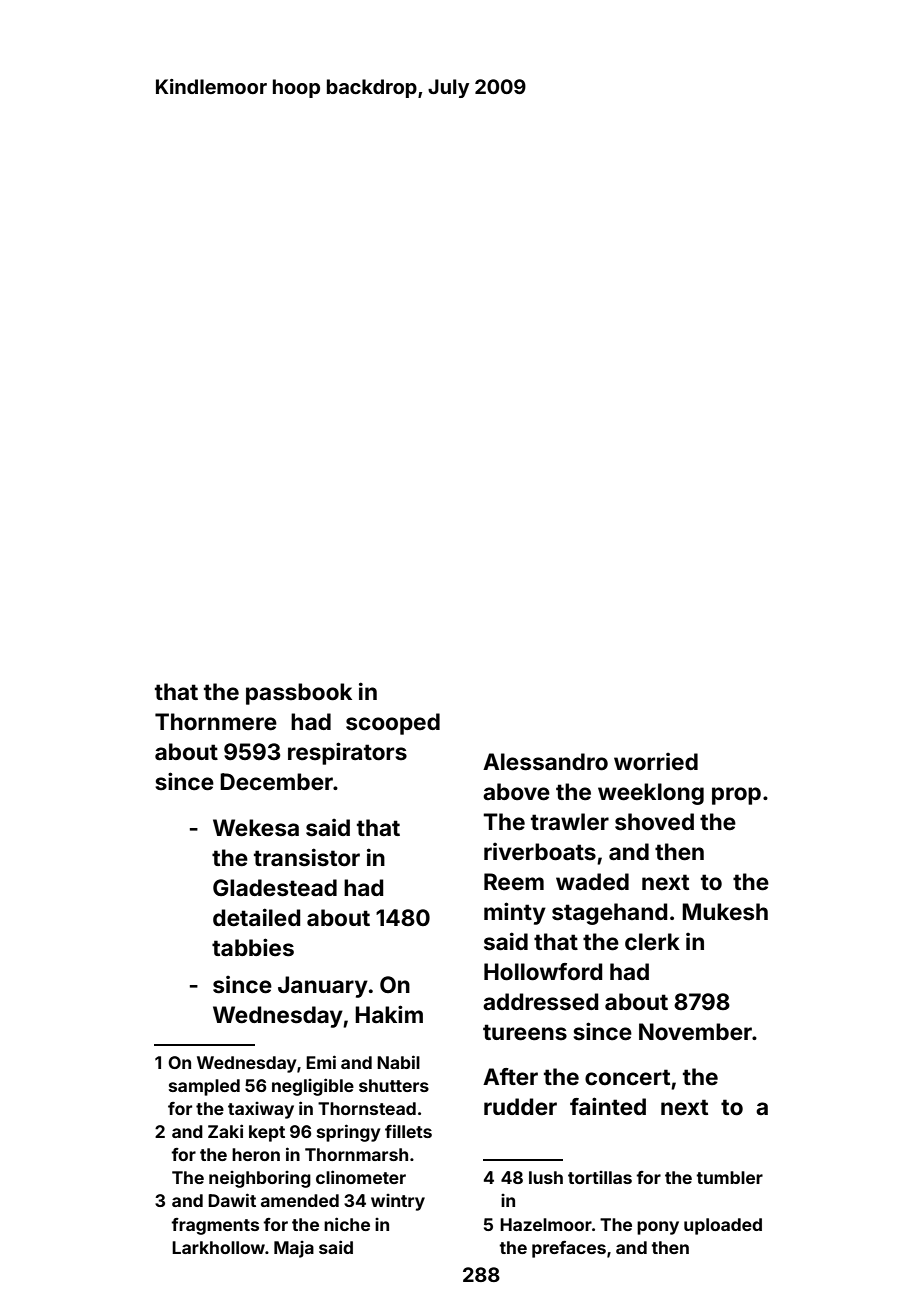  What do you see at coordinates (393, 724) in the screenshot?
I see `scooped` at bounding box center [393, 724].
